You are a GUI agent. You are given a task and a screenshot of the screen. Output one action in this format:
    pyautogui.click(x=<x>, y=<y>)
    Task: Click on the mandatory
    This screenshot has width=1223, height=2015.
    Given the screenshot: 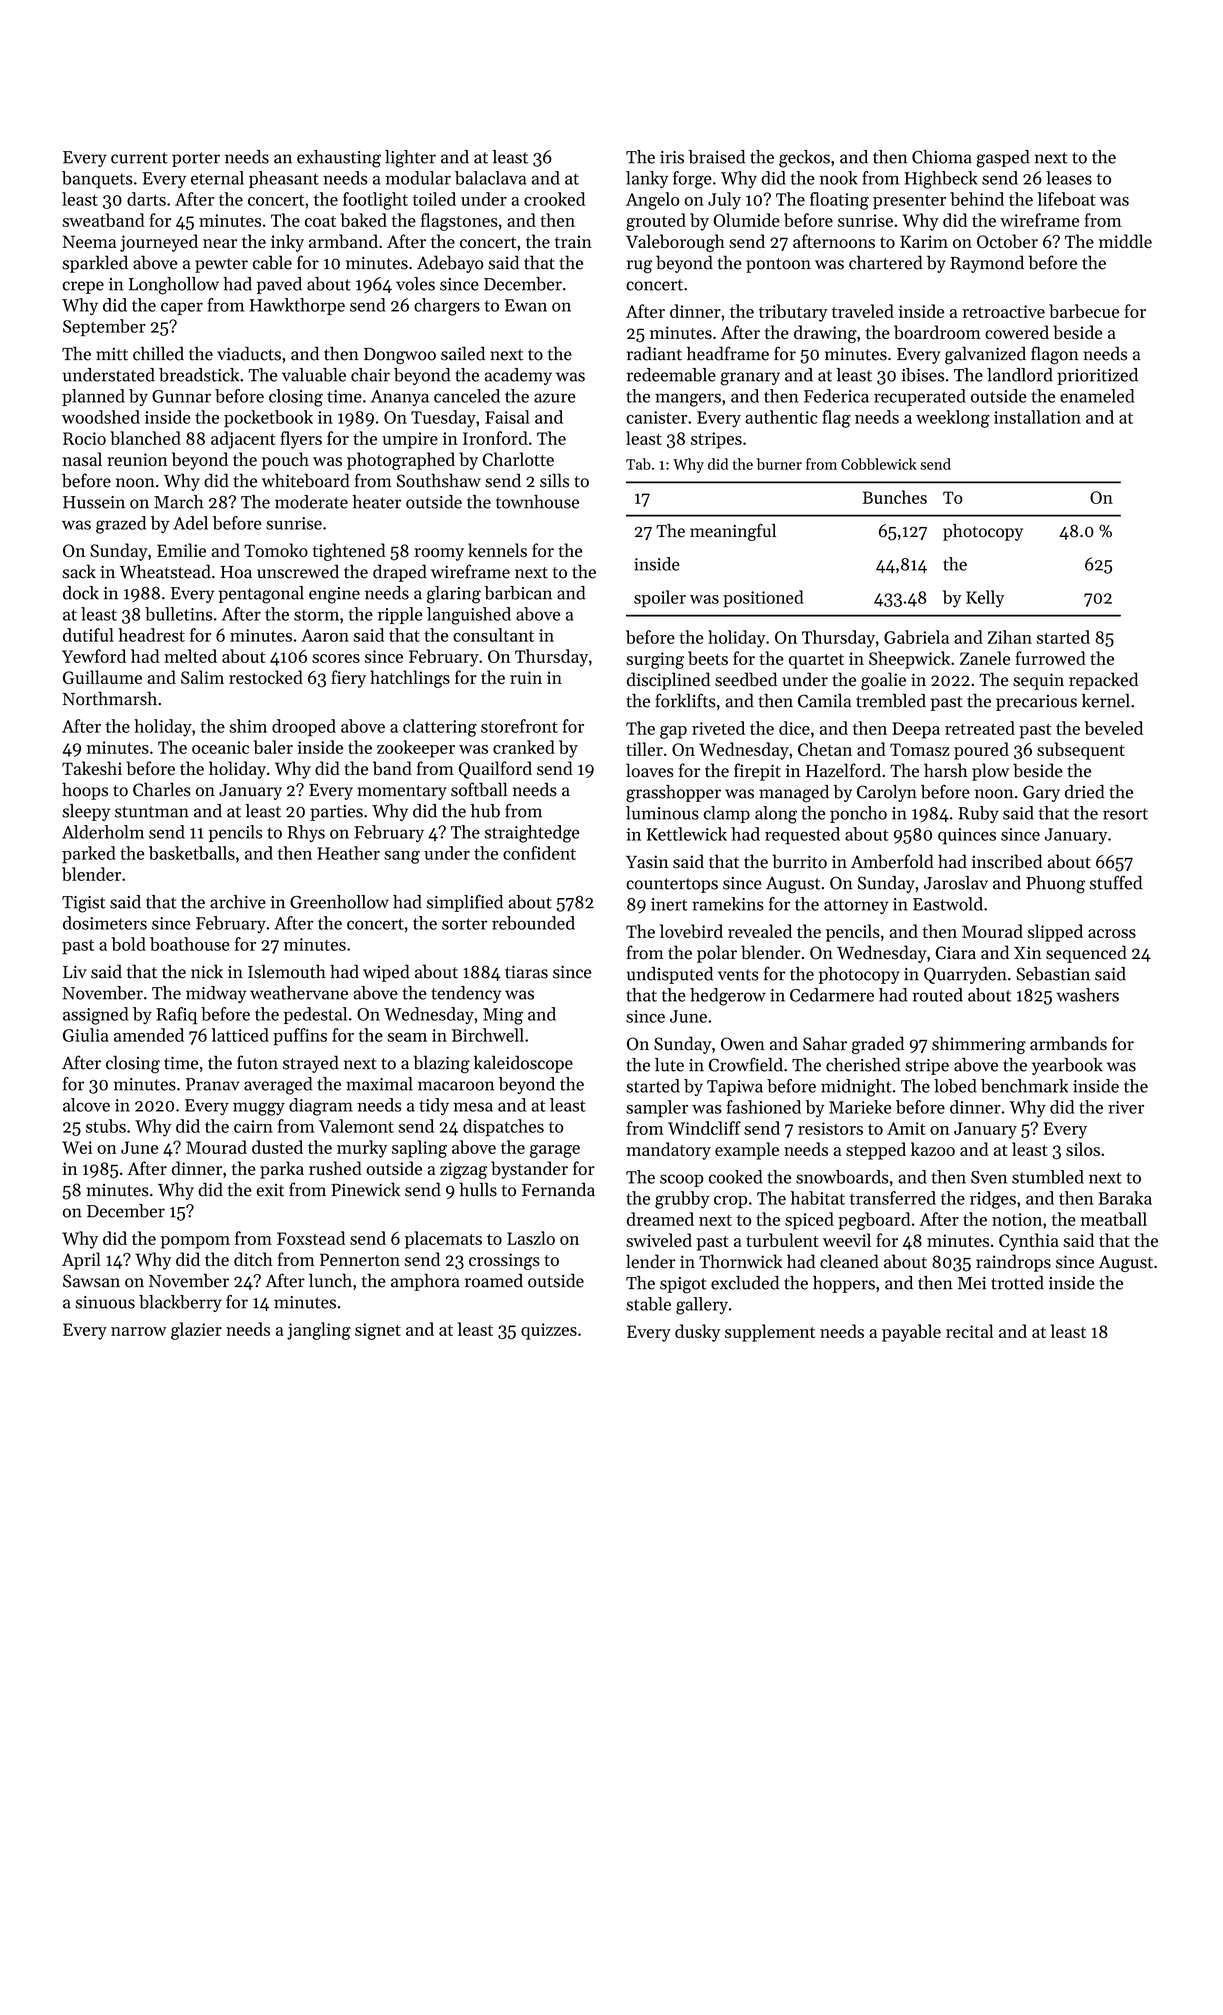 What is the action you would take?
    pyautogui.click(x=668, y=1151)
